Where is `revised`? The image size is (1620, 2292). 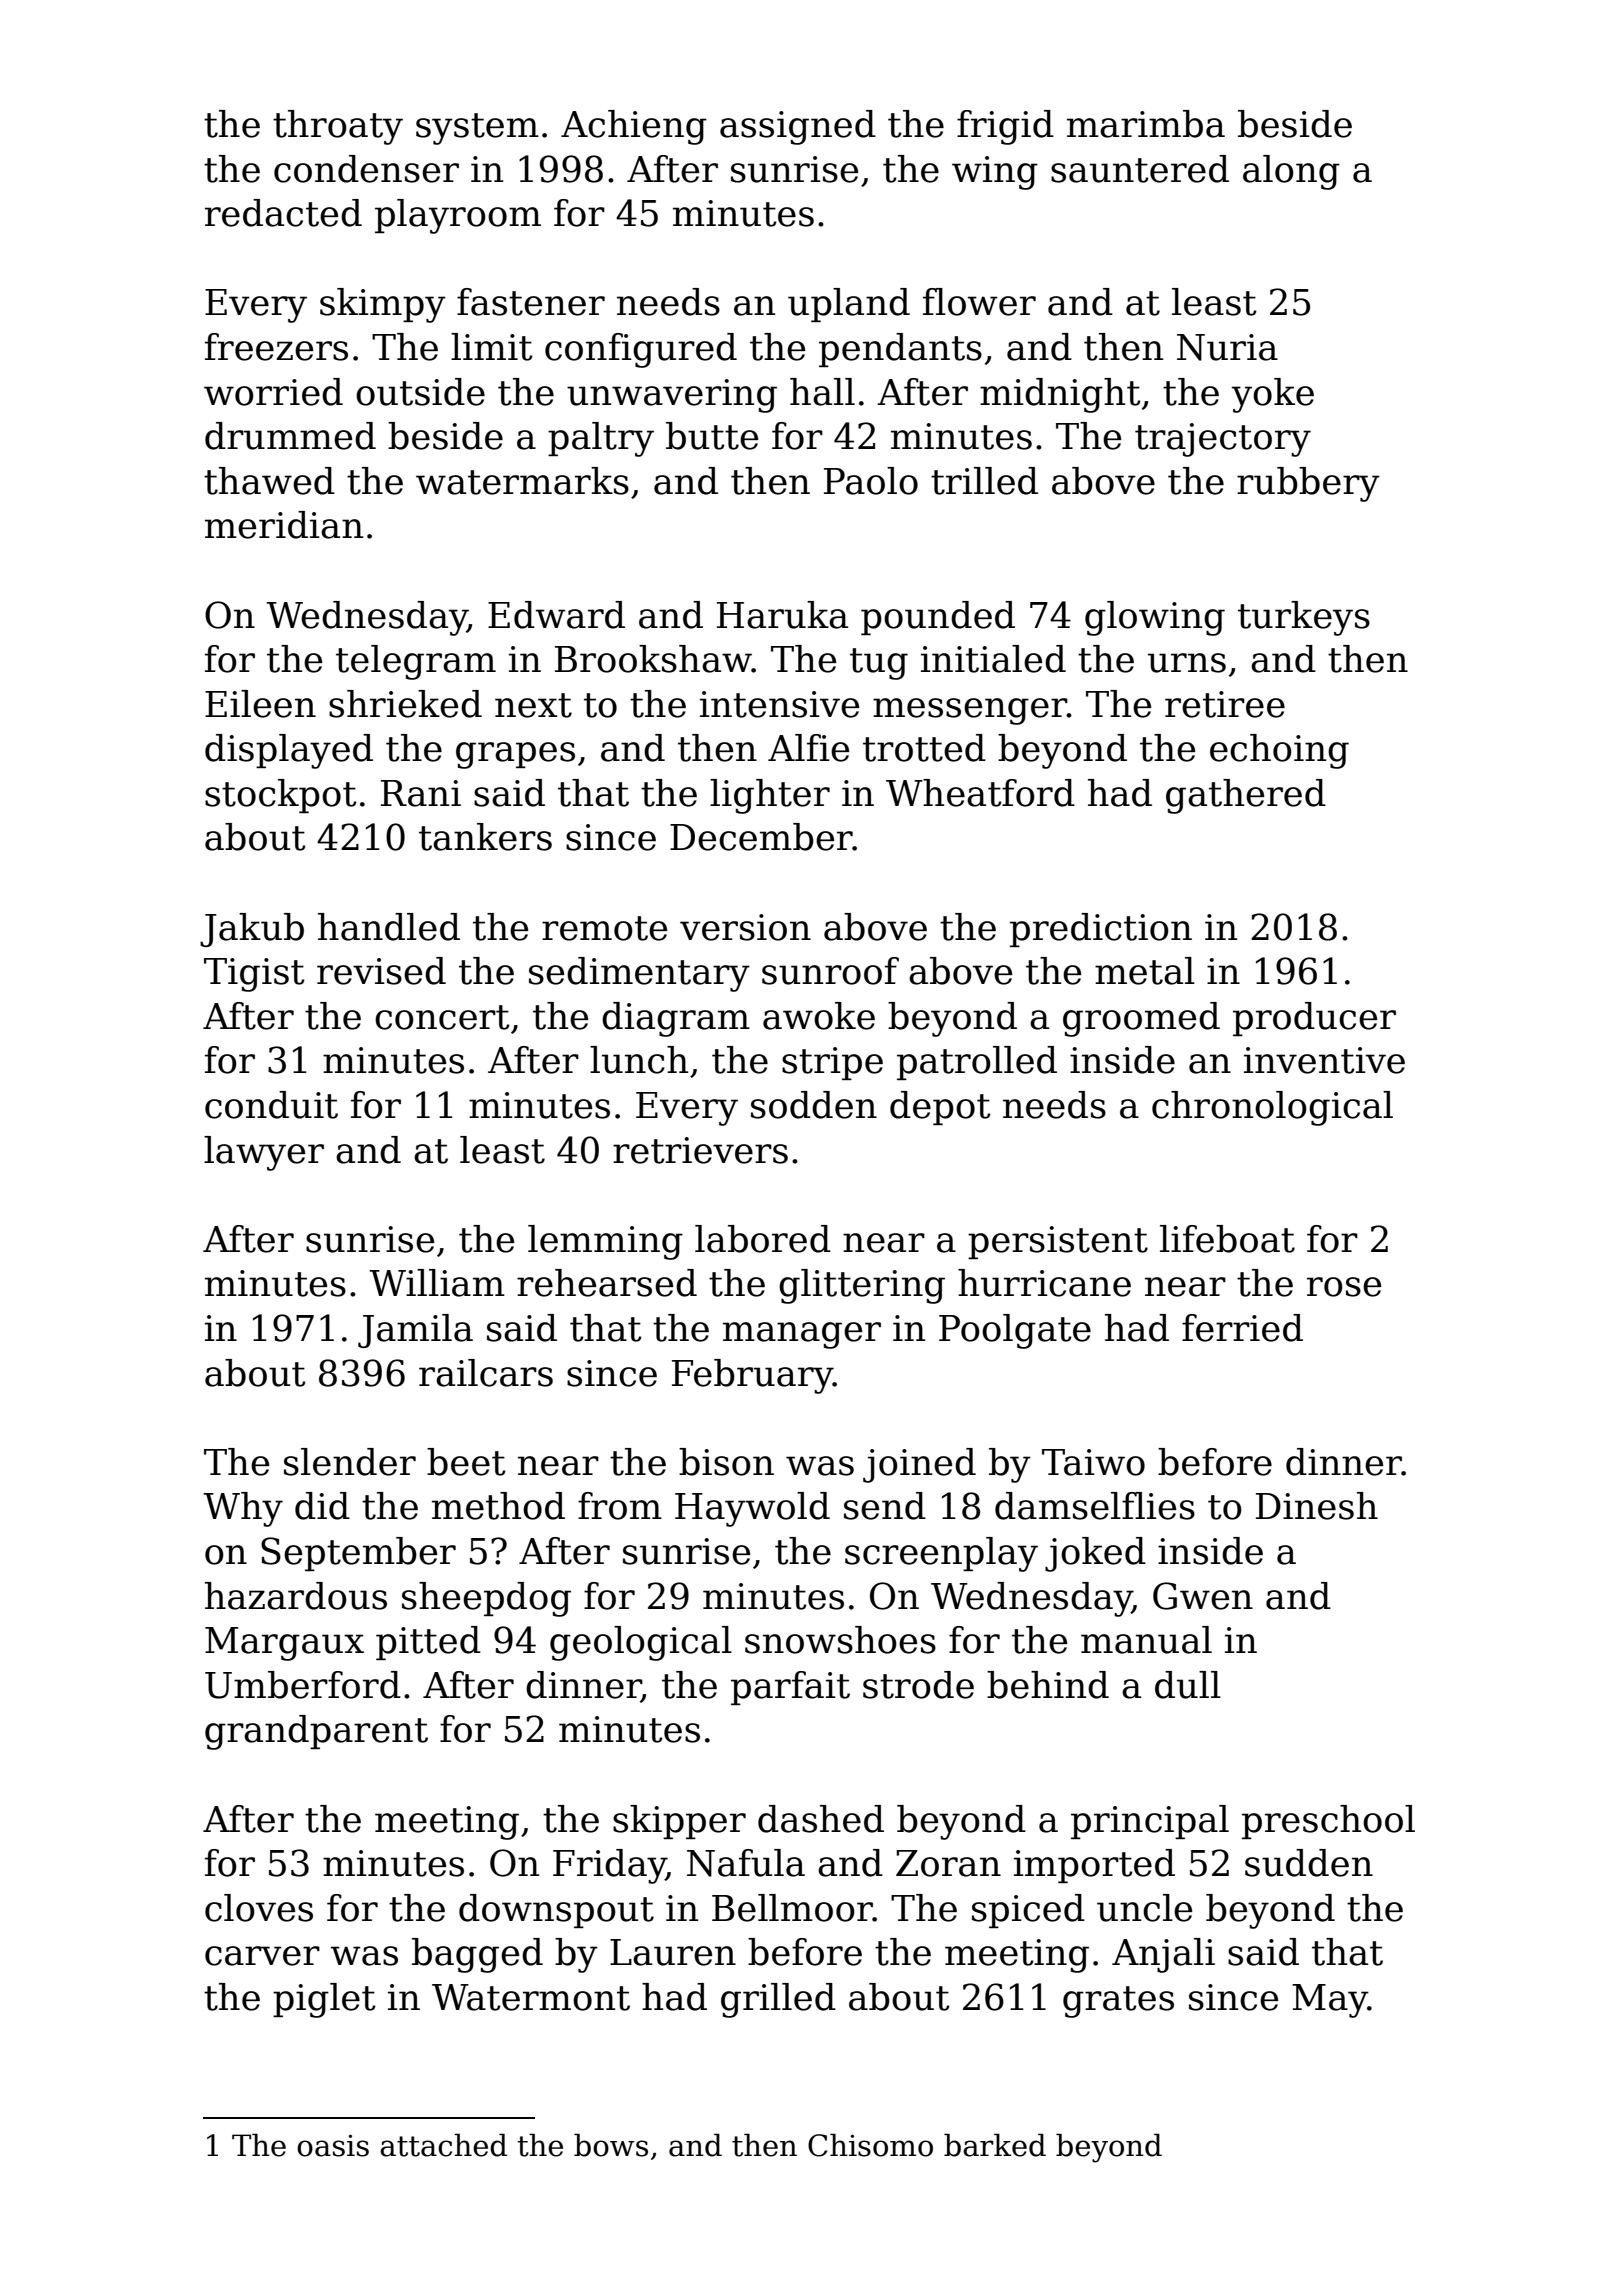
revised is located at coordinates (381, 971).
